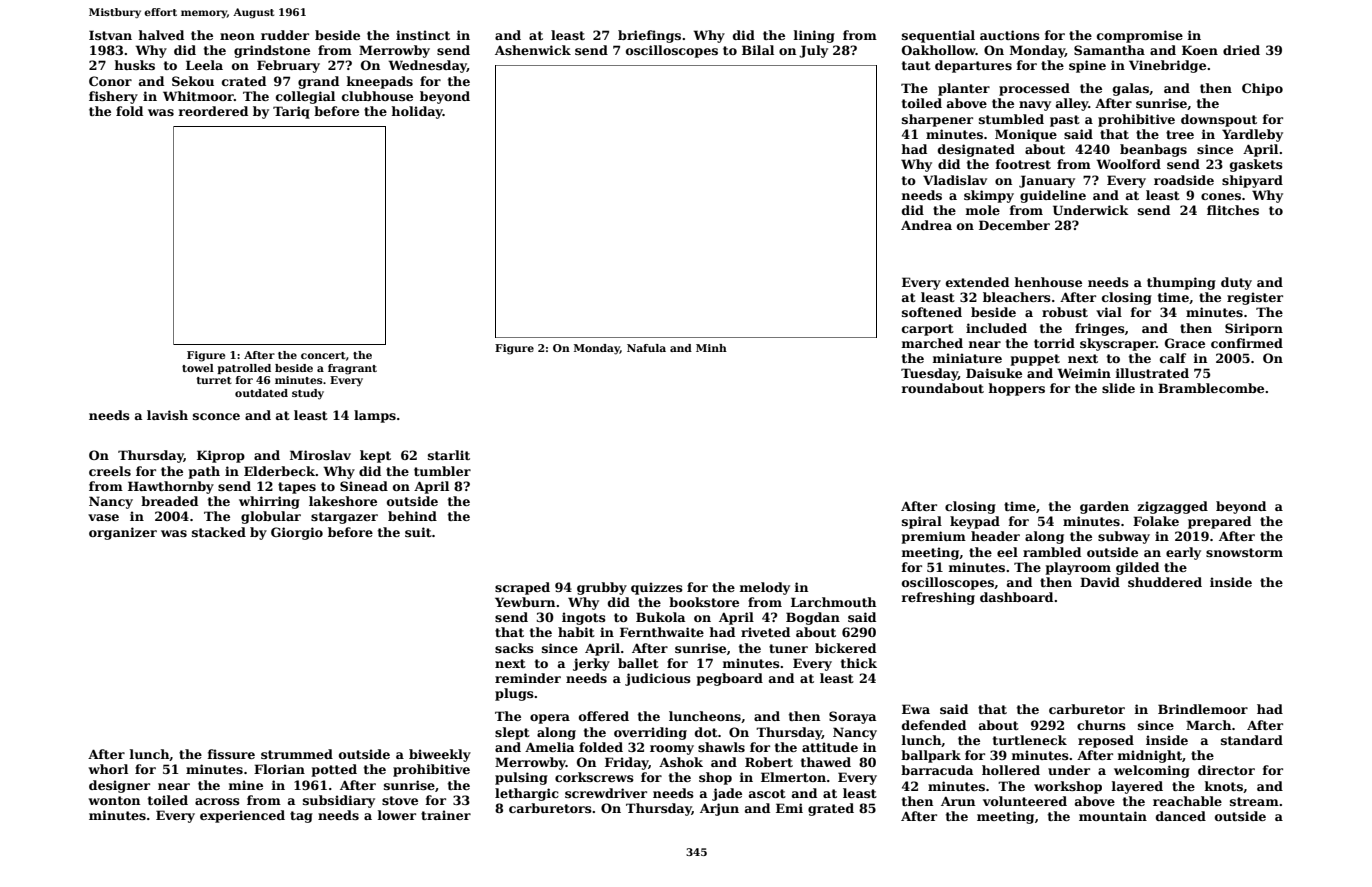  I want to click on Nafula, so click(646, 348).
